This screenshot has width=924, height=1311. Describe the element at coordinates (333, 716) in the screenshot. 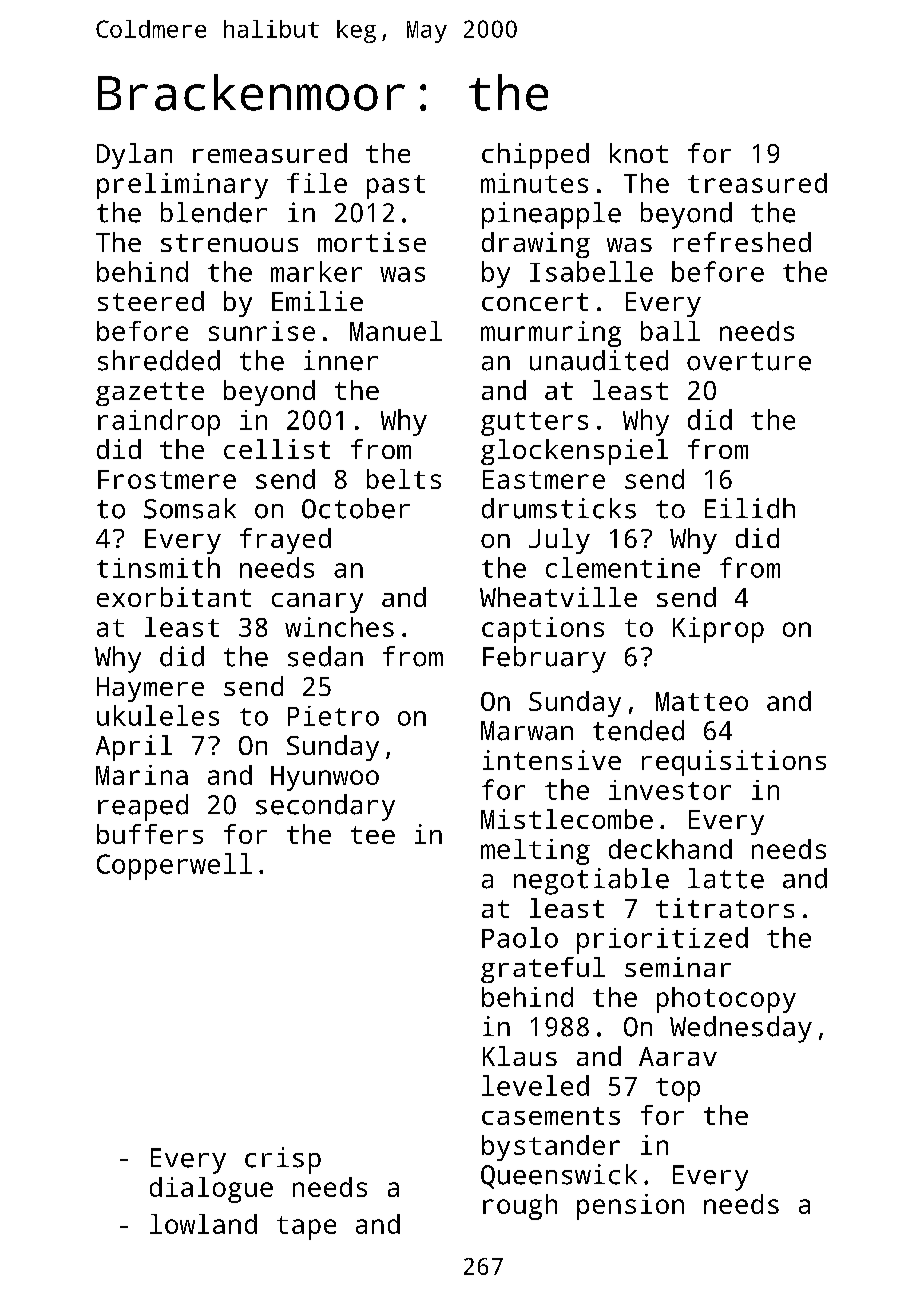

I see `Pietro` at that location.
